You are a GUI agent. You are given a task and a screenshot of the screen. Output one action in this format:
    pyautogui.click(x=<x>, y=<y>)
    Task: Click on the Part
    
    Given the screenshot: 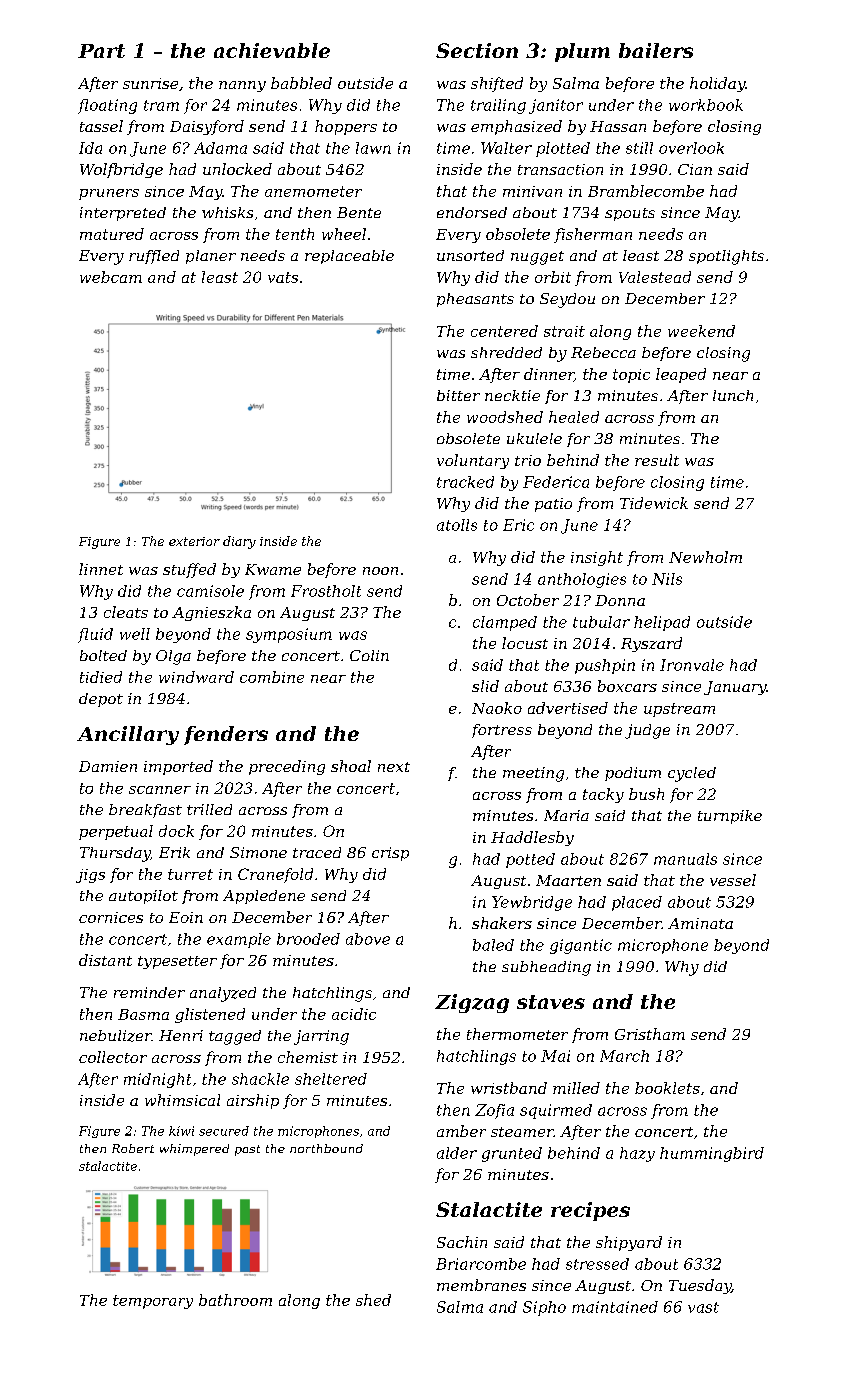 What is the action you would take?
    pyautogui.click(x=101, y=51)
